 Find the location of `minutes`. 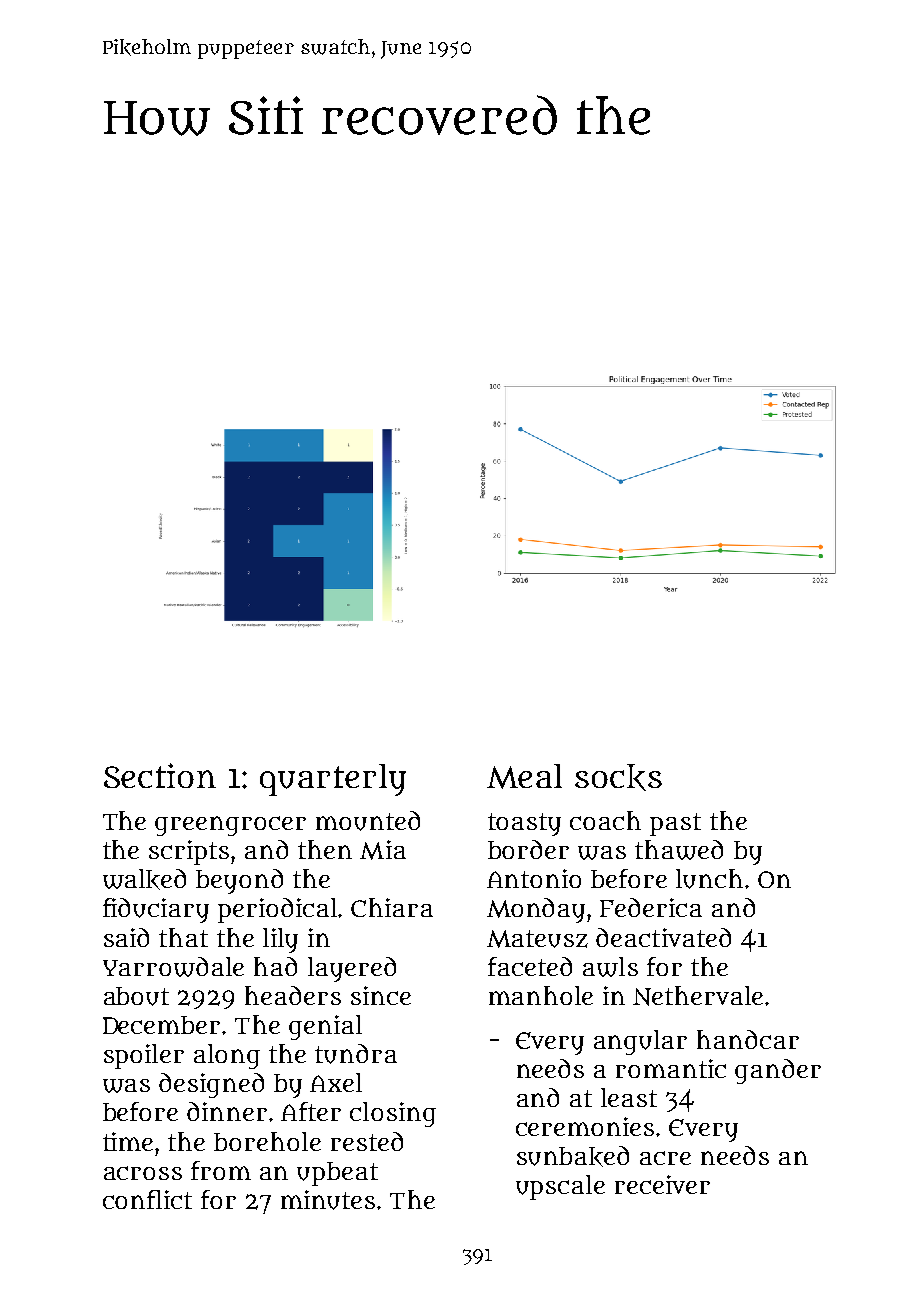

minutes is located at coordinates (328, 1200).
